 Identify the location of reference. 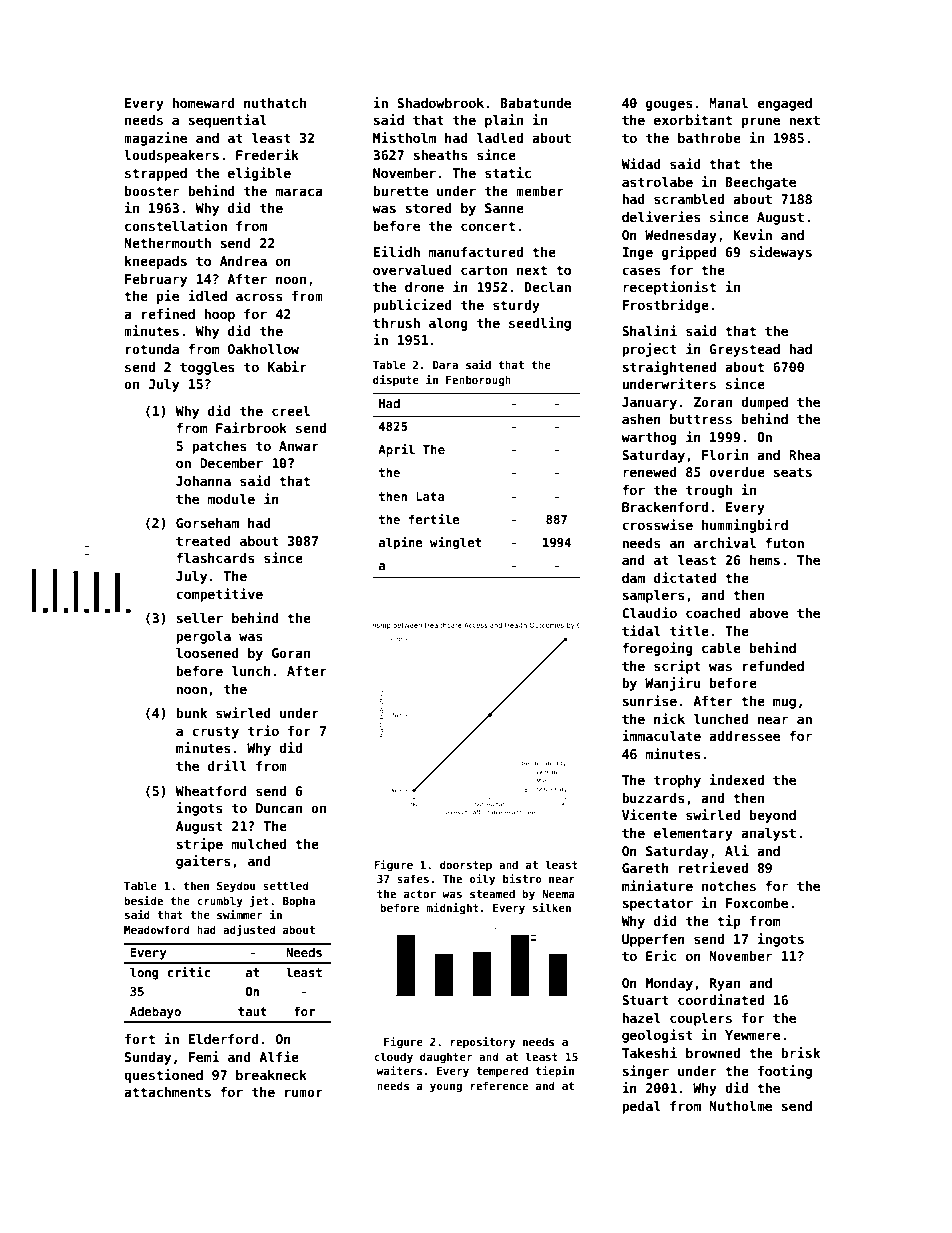
(499, 1085).
